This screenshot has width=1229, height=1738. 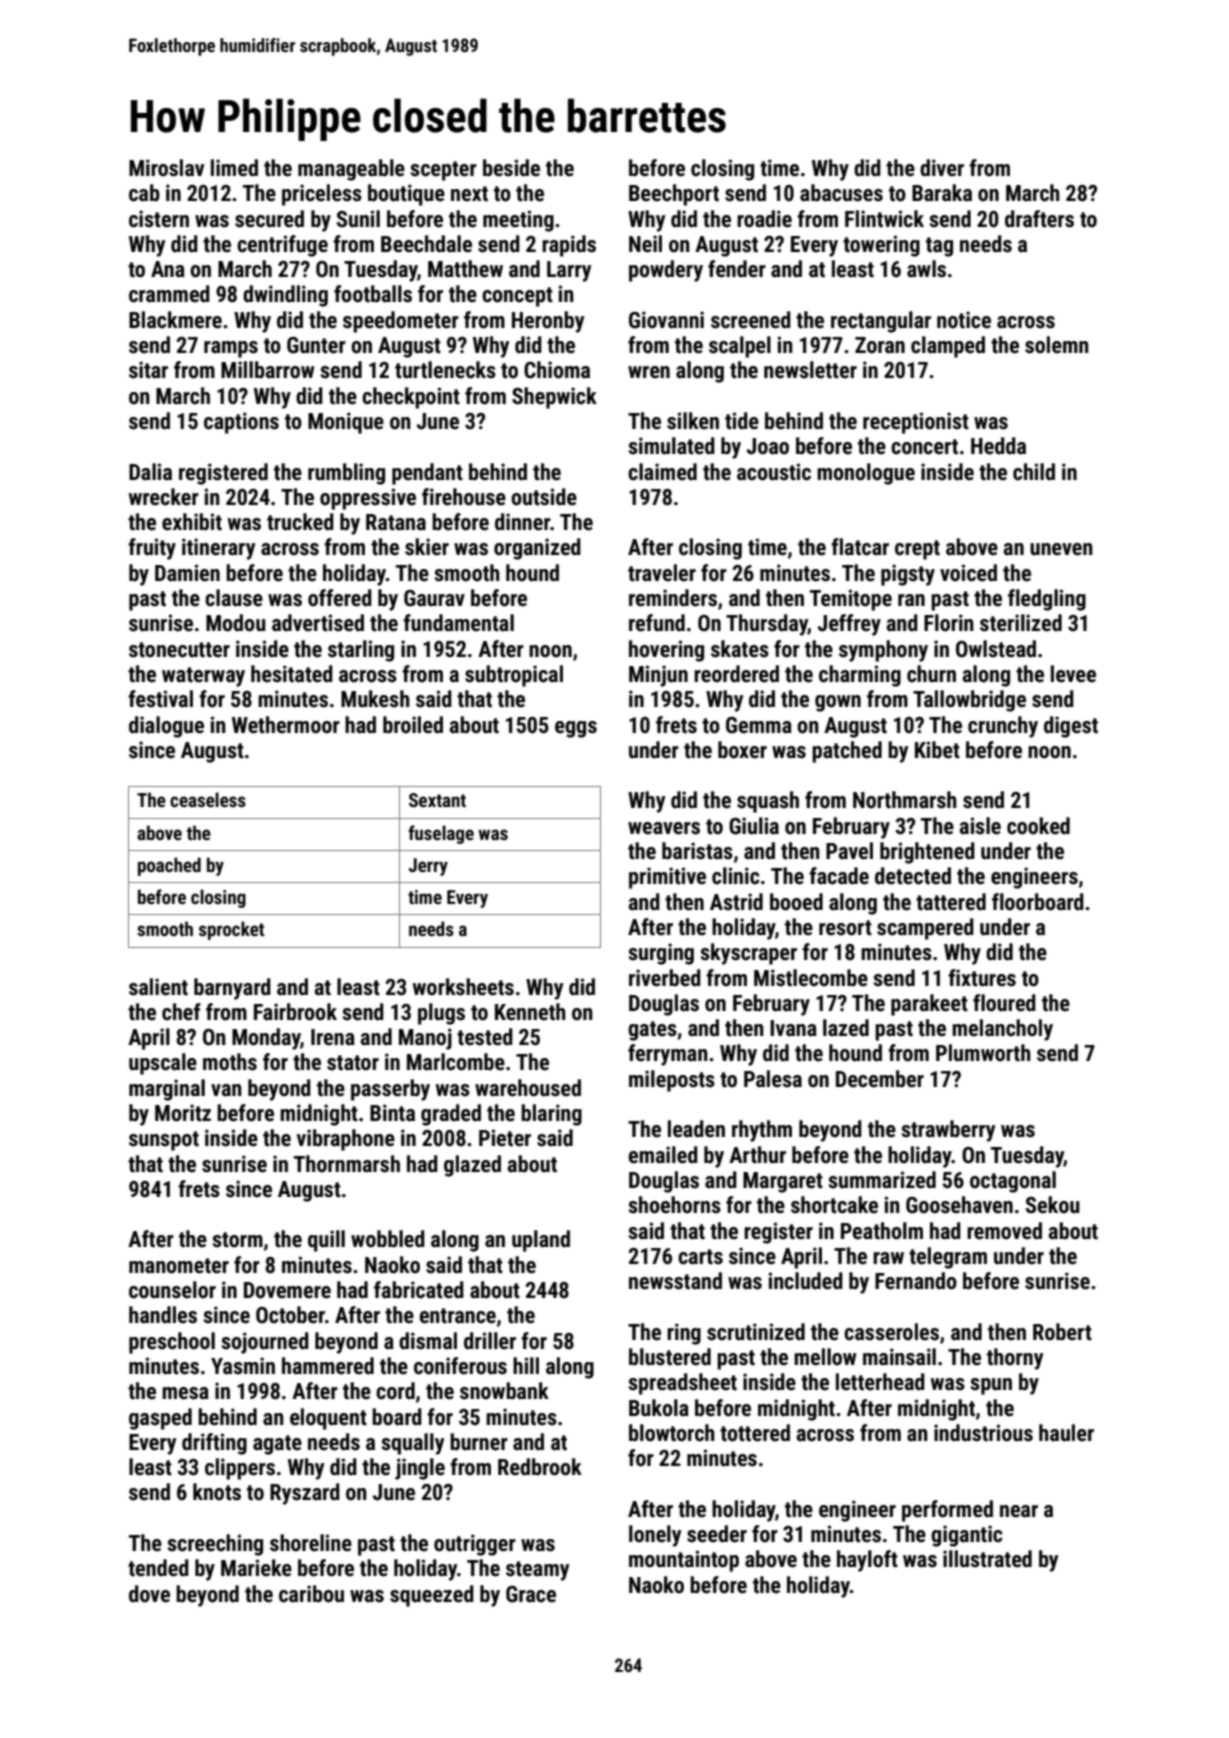 What do you see at coordinates (166, 168) in the screenshot?
I see `Miroslav` at bounding box center [166, 168].
